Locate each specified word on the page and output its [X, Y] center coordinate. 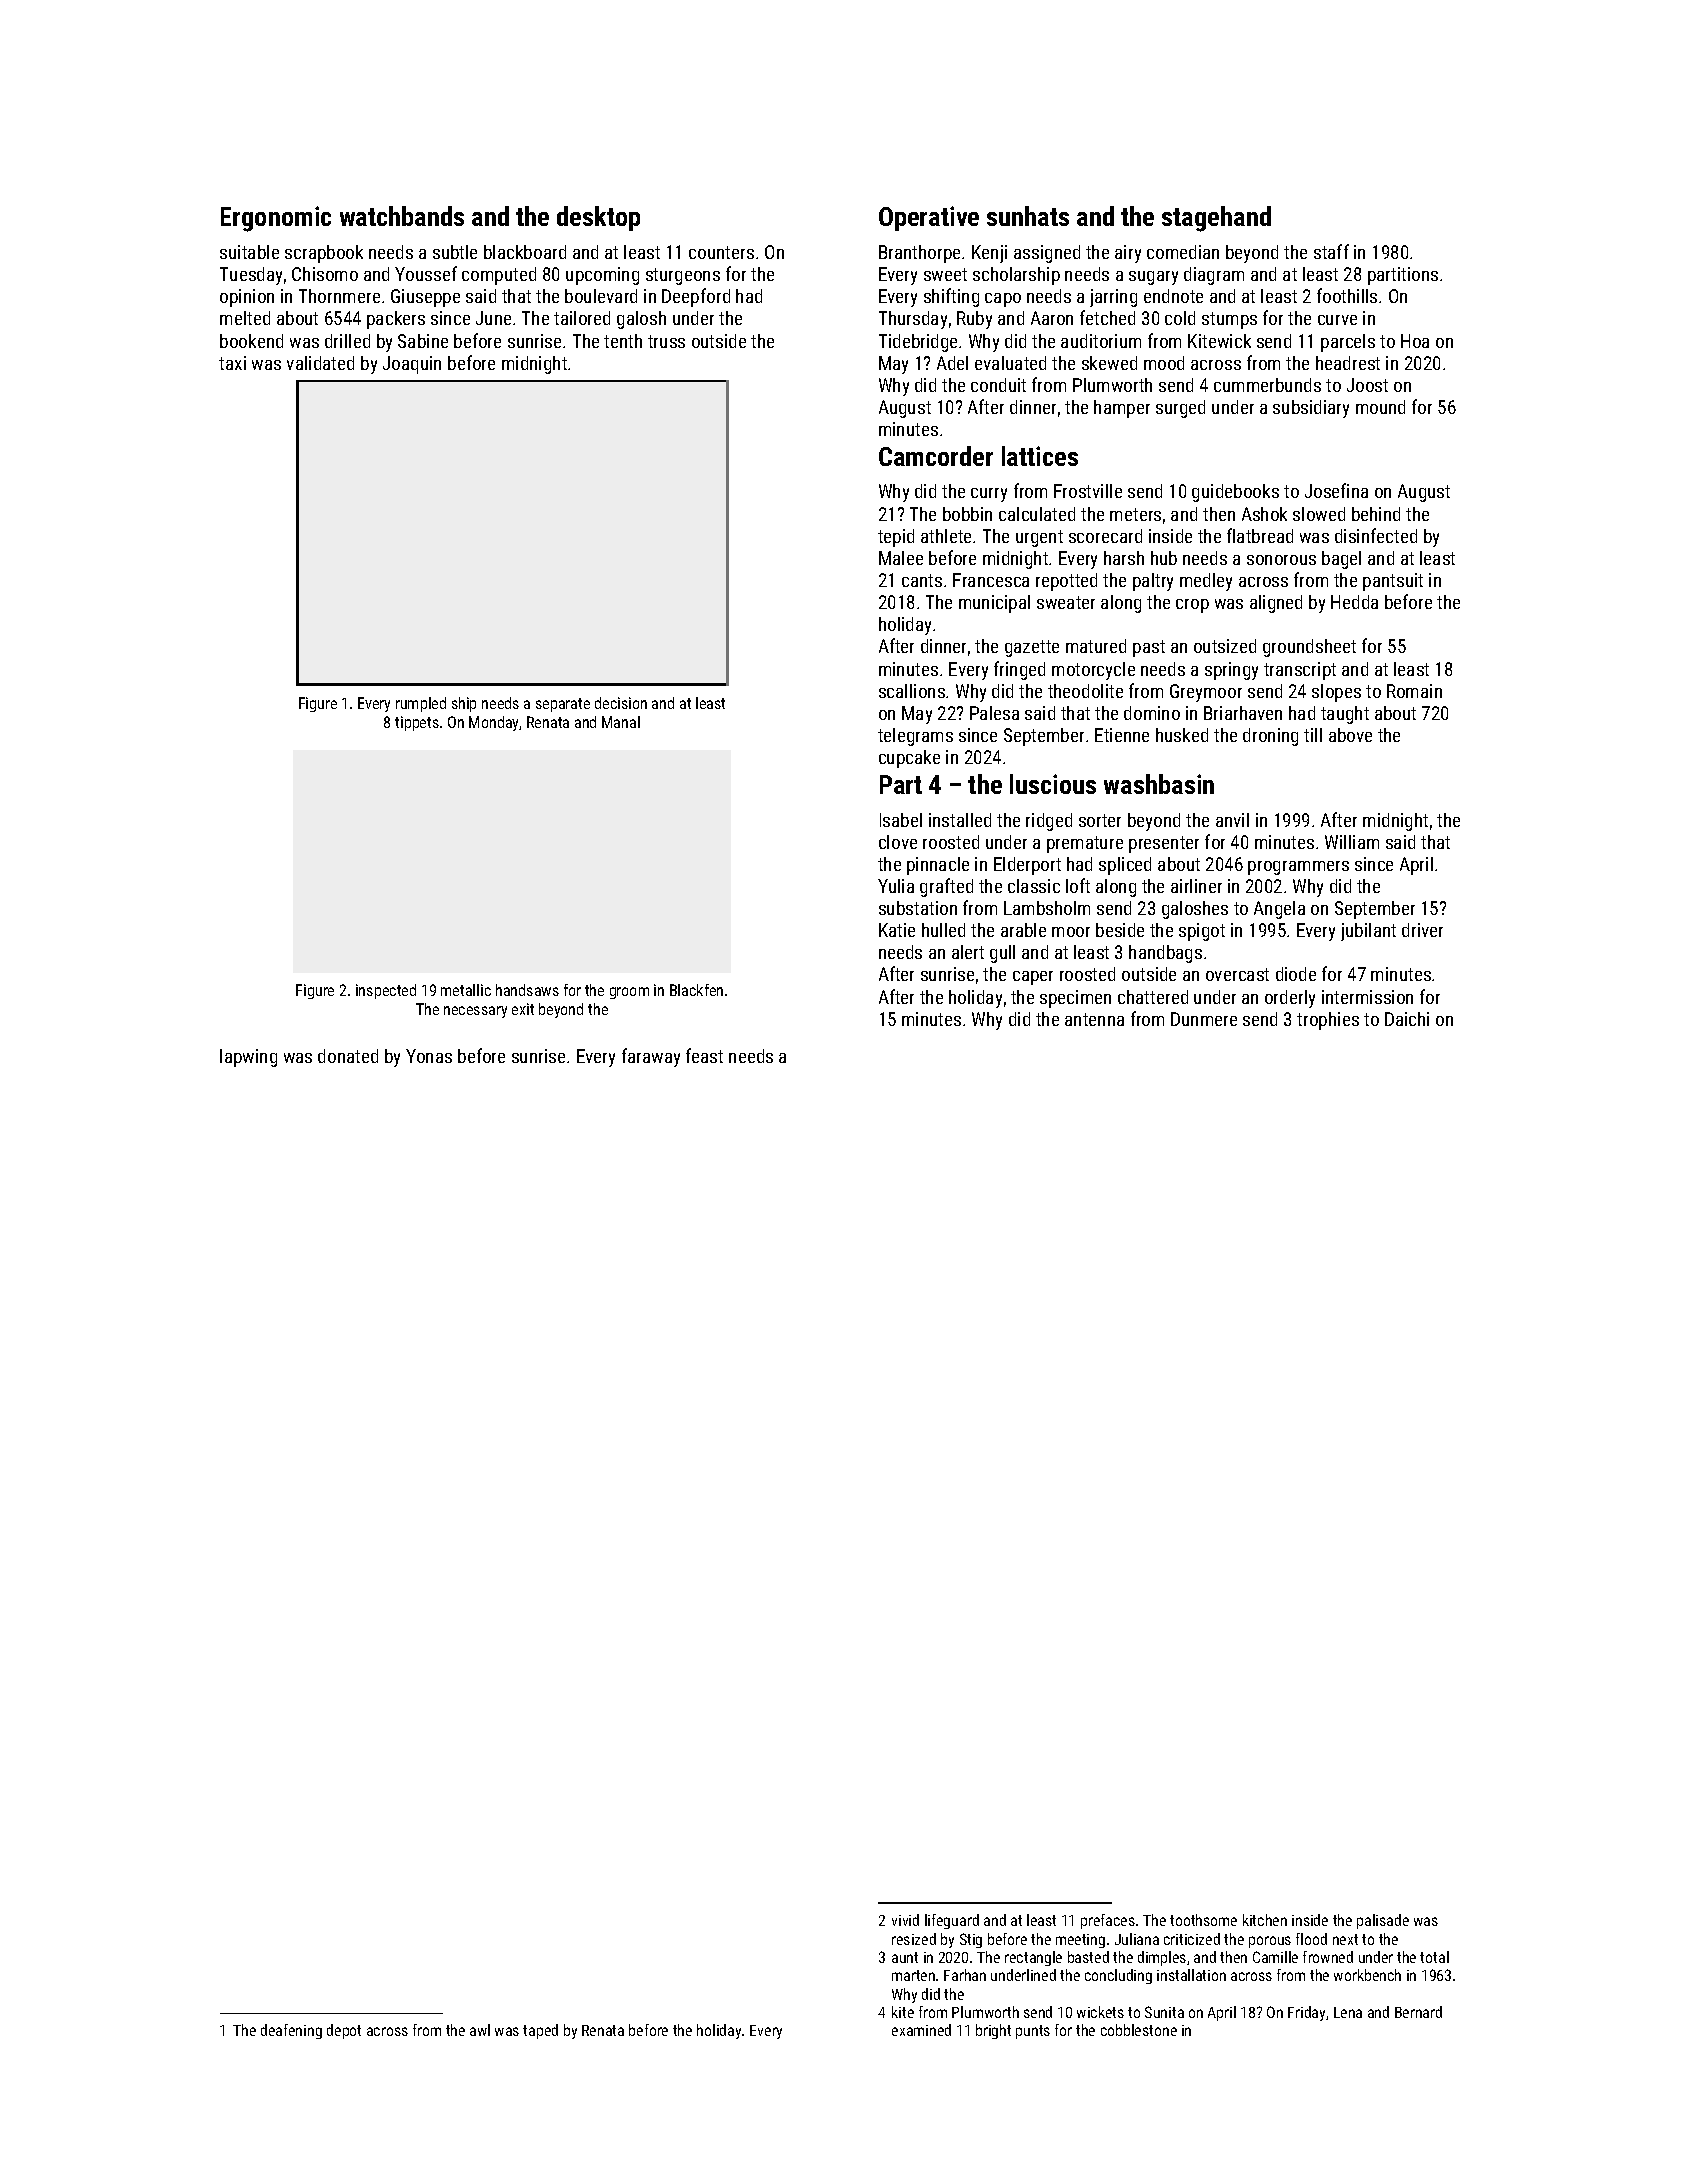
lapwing [248, 1058]
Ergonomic [276, 219]
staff [1331, 251]
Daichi [1407, 1019]
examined [921, 2030]
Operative [929, 218]
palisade [1383, 1921]
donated [348, 1056]
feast [704, 1055]
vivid [905, 1920]
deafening [291, 2031]
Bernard [1418, 2012]
